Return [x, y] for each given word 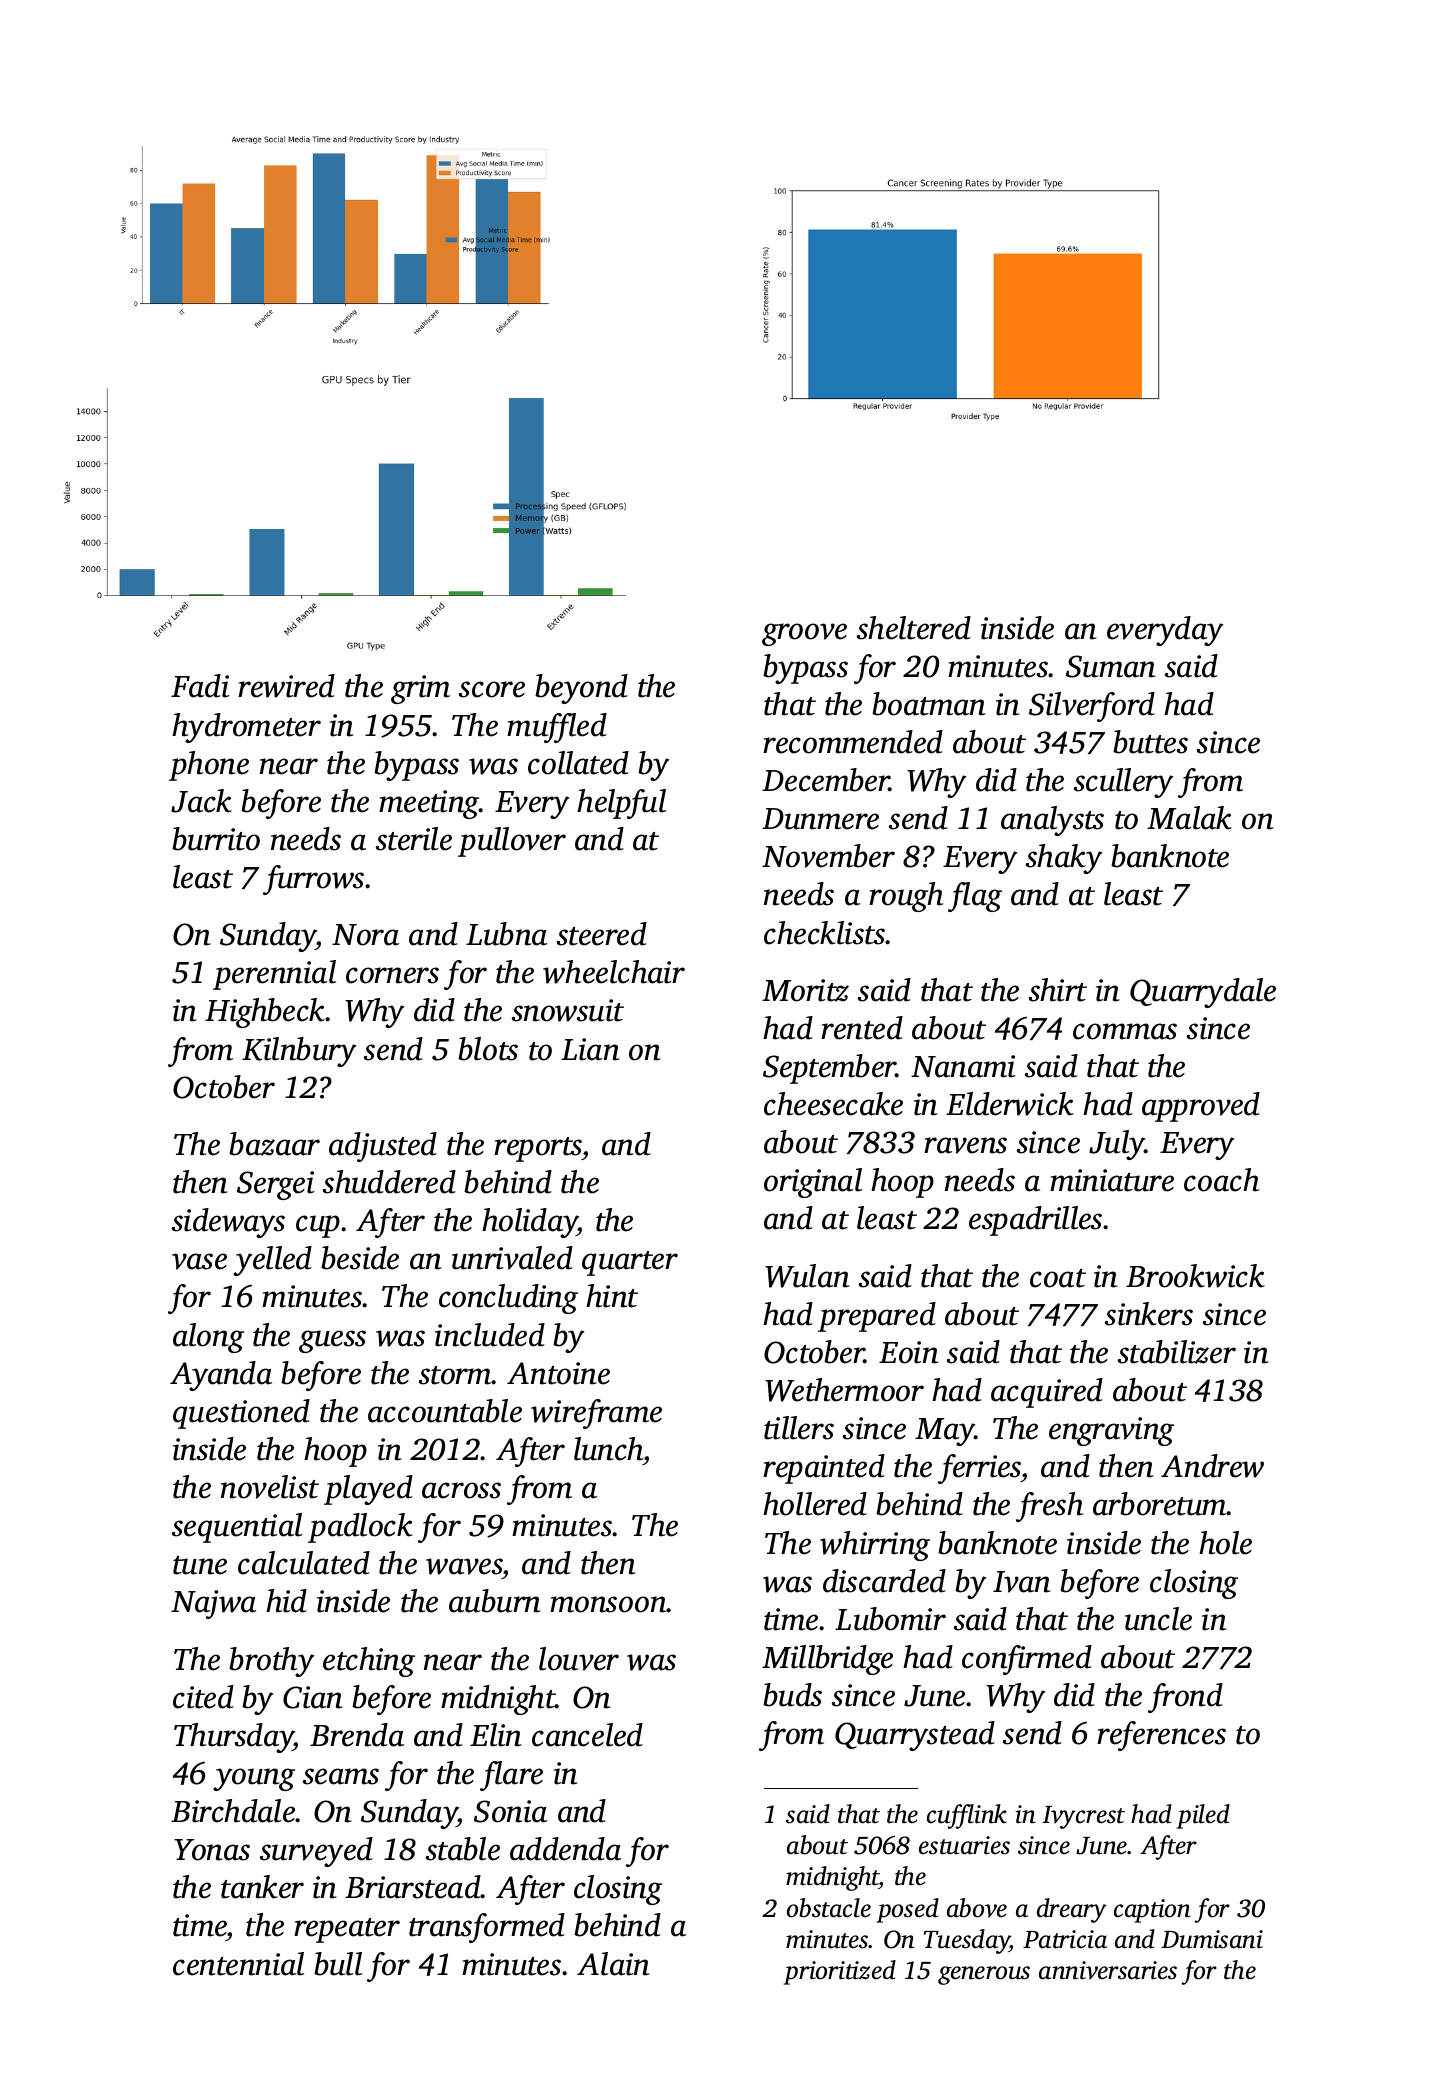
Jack [201, 801]
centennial [238, 1964]
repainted [824, 1469]
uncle [1158, 1619]
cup [318, 1226]
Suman [1111, 666]
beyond [581, 689]
